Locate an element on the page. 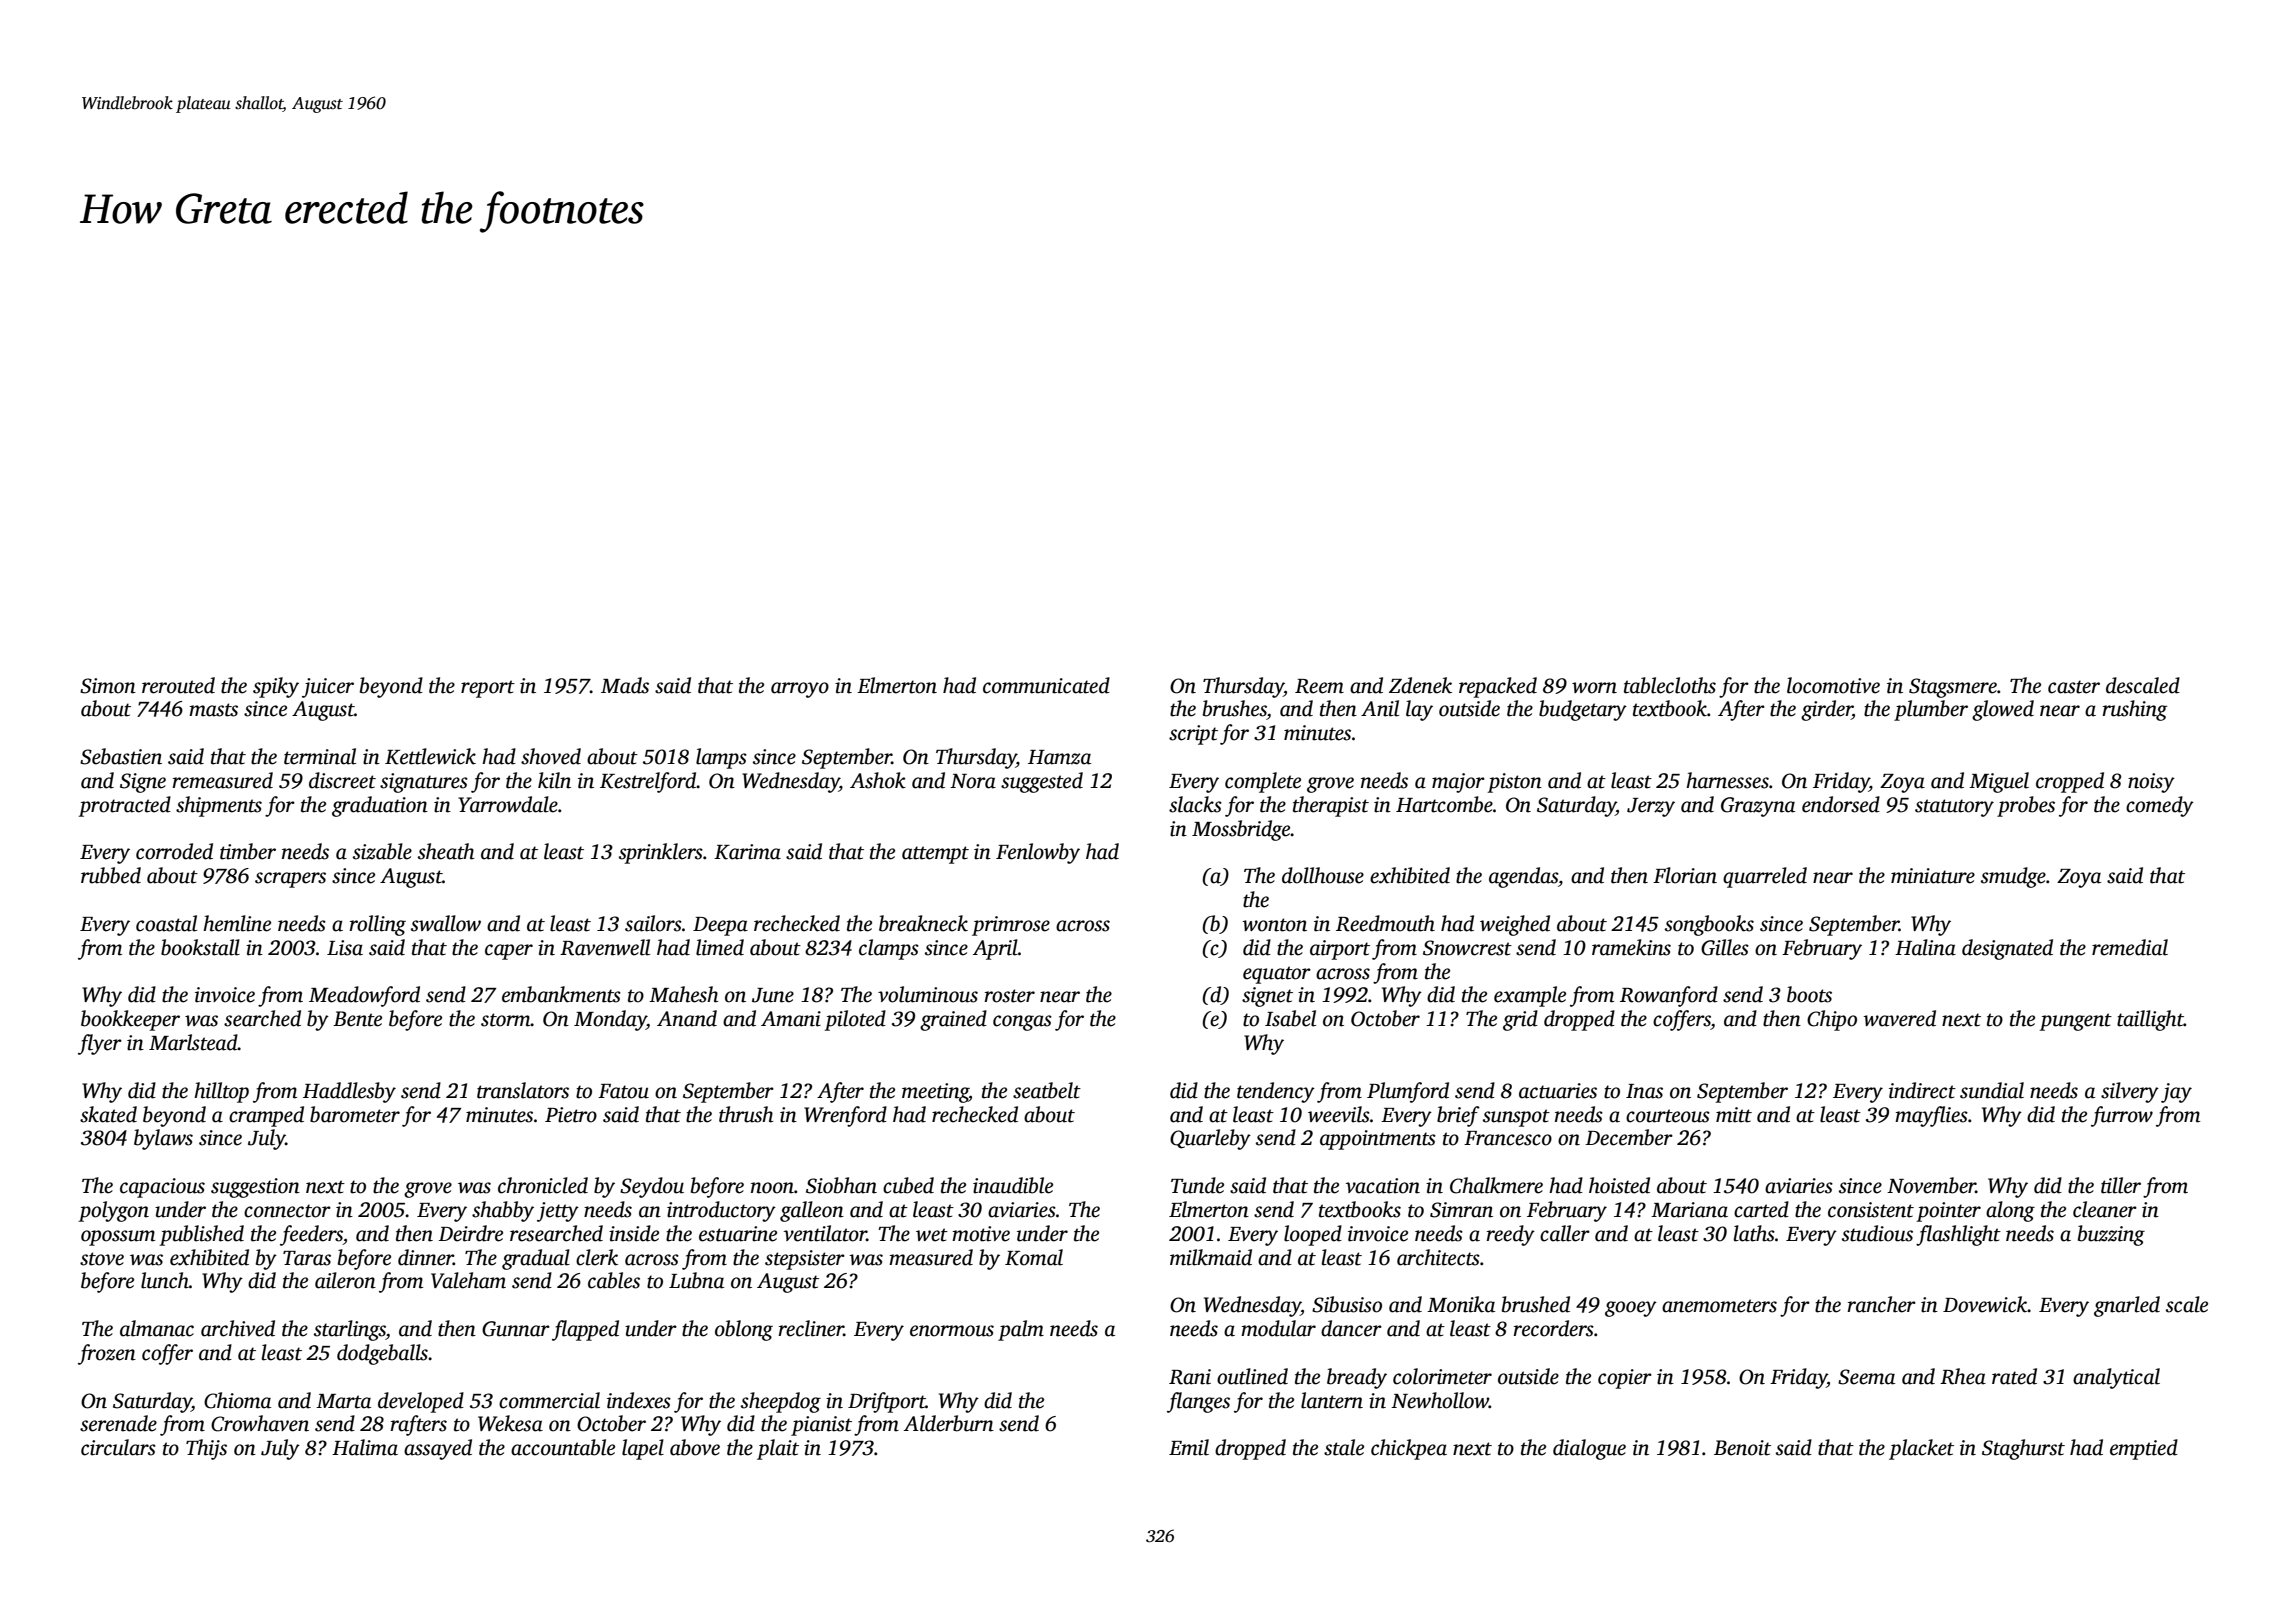  tablecloths is located at coordinates (1670, 685).
